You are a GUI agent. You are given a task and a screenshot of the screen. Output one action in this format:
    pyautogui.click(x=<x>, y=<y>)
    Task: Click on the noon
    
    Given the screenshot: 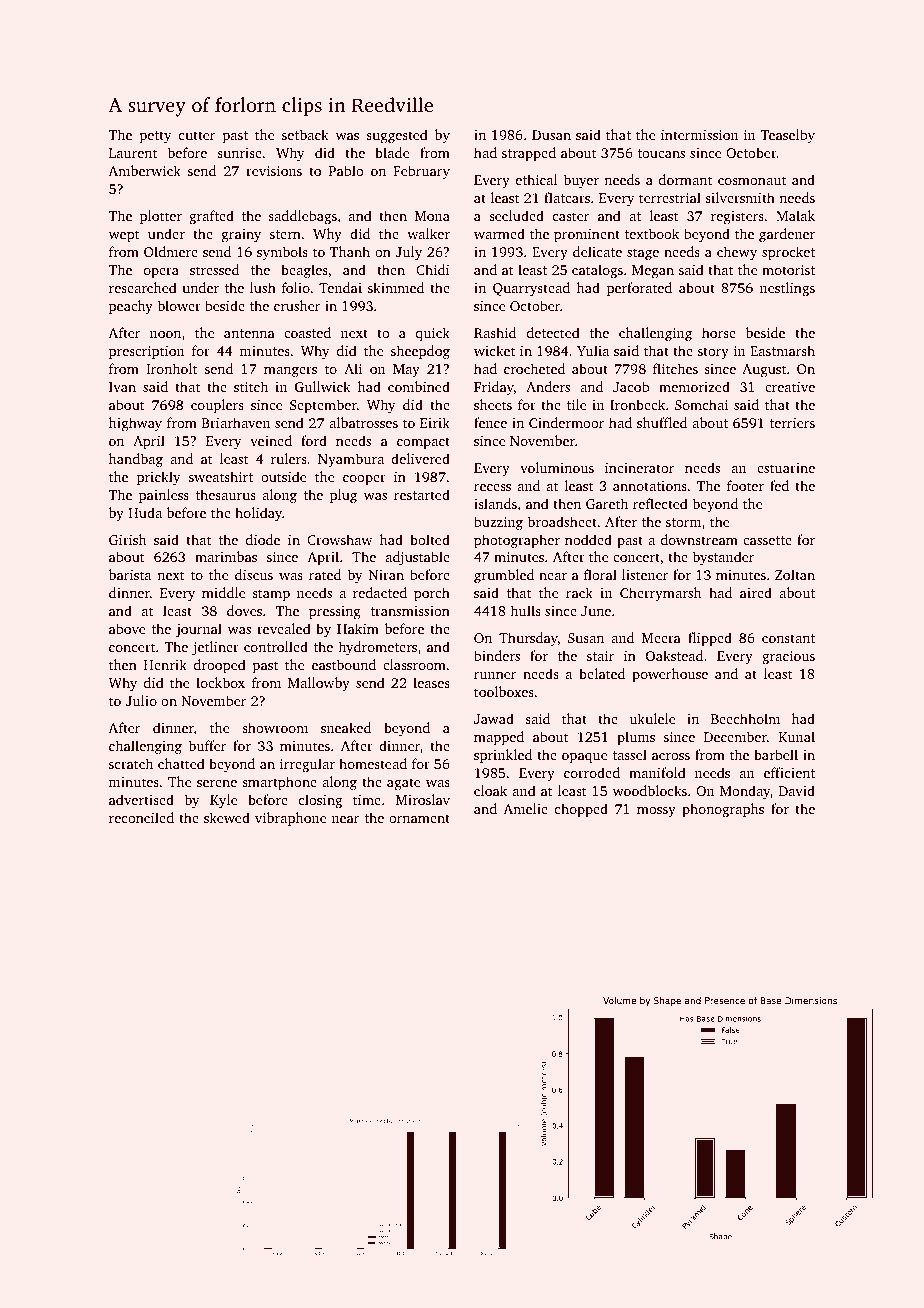 What is the action you would take?
    pyautogui.click(x=165, y=334)
